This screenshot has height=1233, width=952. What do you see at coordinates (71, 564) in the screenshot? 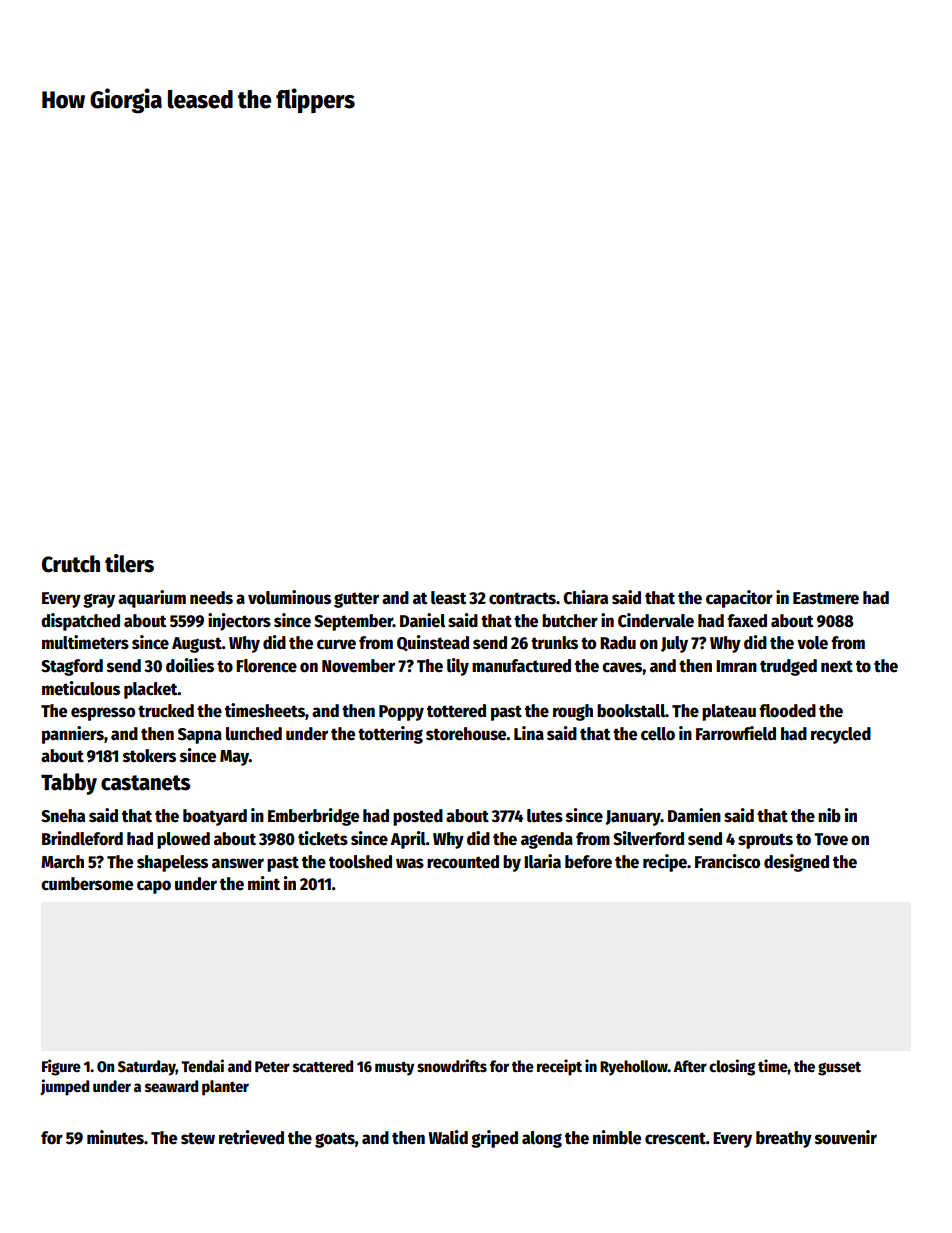
I see `Crutch` at bounding box center [71, 564].
